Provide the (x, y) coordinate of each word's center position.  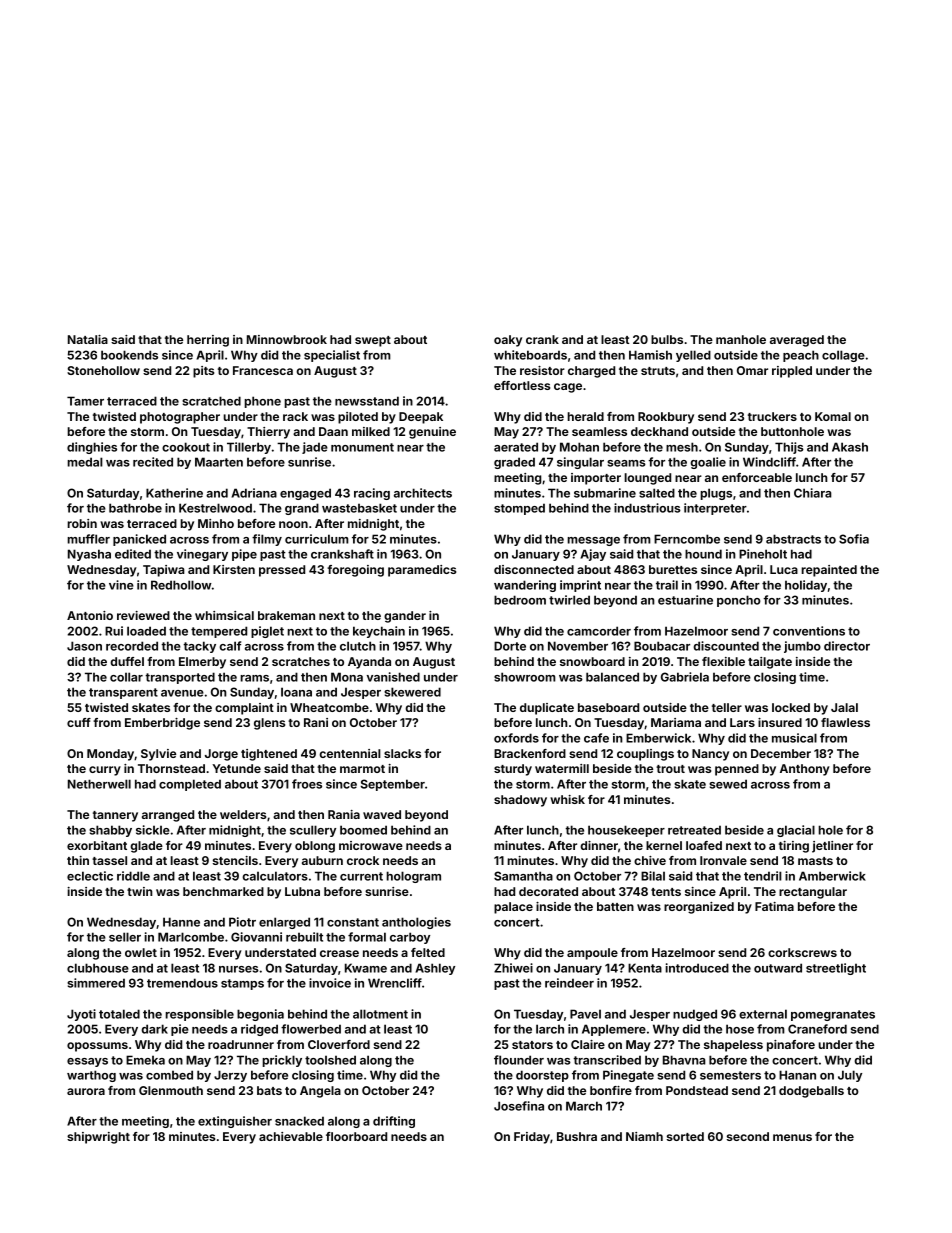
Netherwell (99, 784)
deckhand (659, 431)
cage (568, 388)
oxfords (516, 738)
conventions (809, 631)
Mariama (676, 722)
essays (87, 1062)
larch (550, 1029)
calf (230, 646)
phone (262, 402)
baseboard (608, 707)
